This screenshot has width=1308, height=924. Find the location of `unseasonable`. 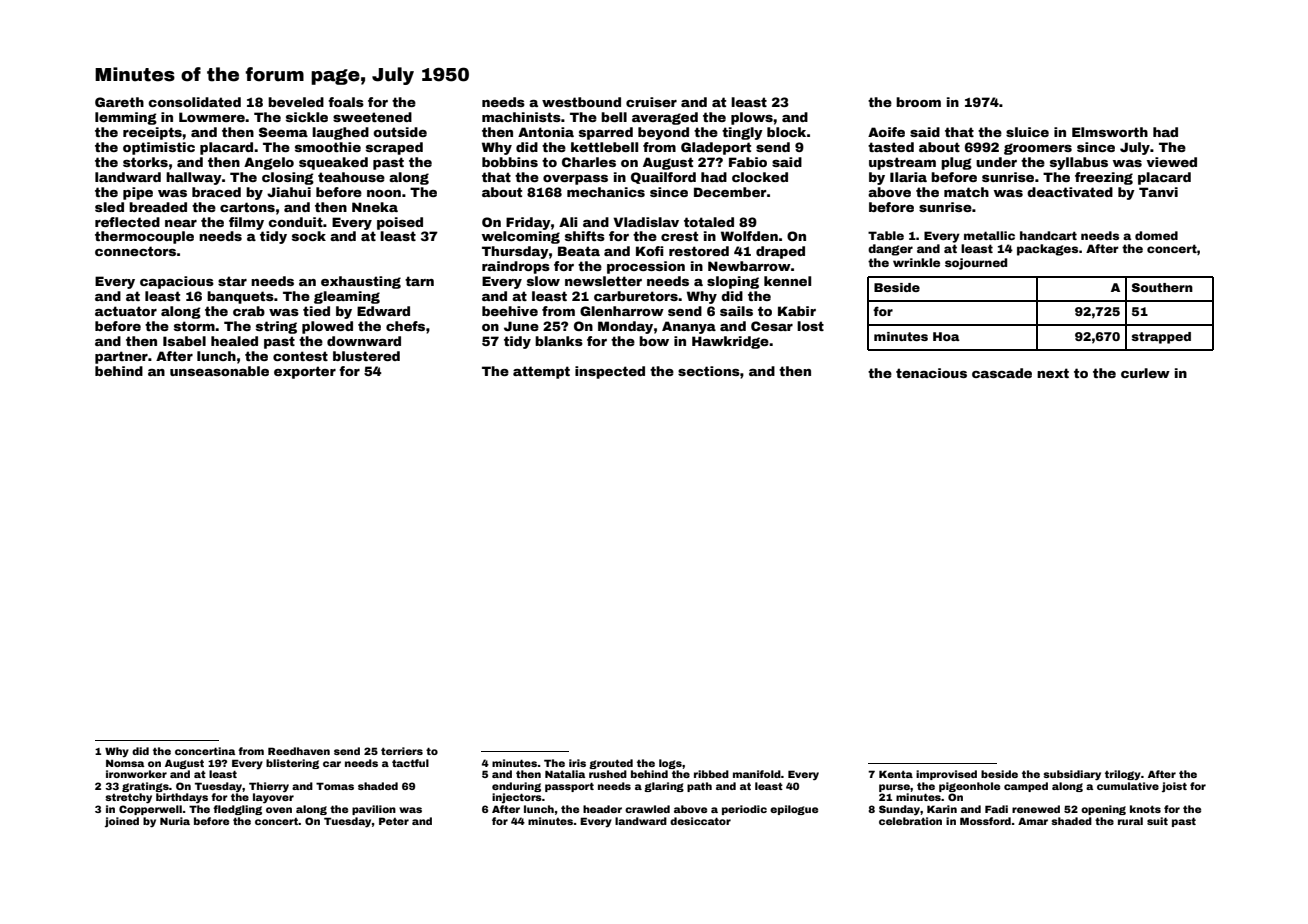

unseasonable is located at coordinates (219, 371).
